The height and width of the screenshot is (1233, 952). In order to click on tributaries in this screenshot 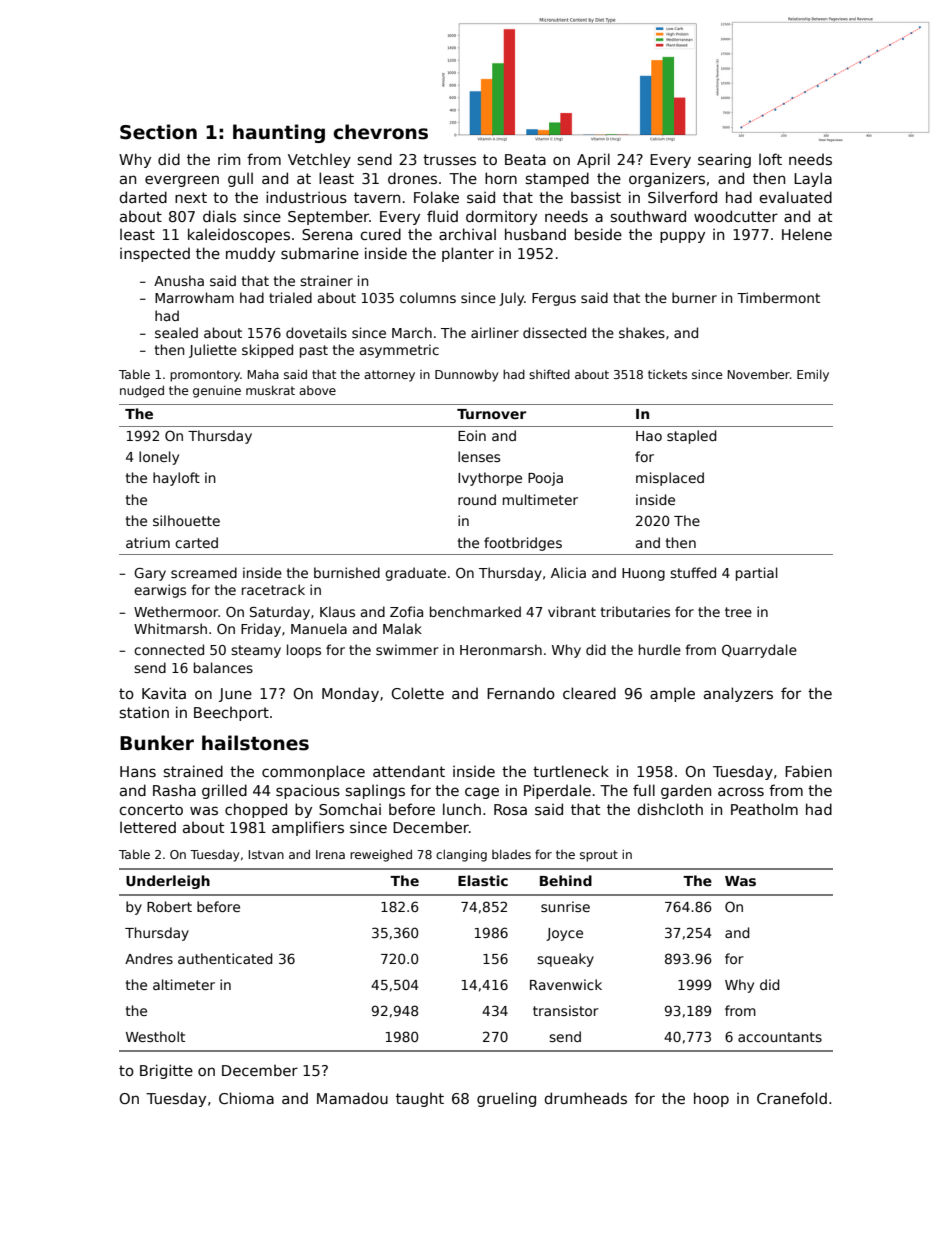, I will do `click(635, 611)`.
